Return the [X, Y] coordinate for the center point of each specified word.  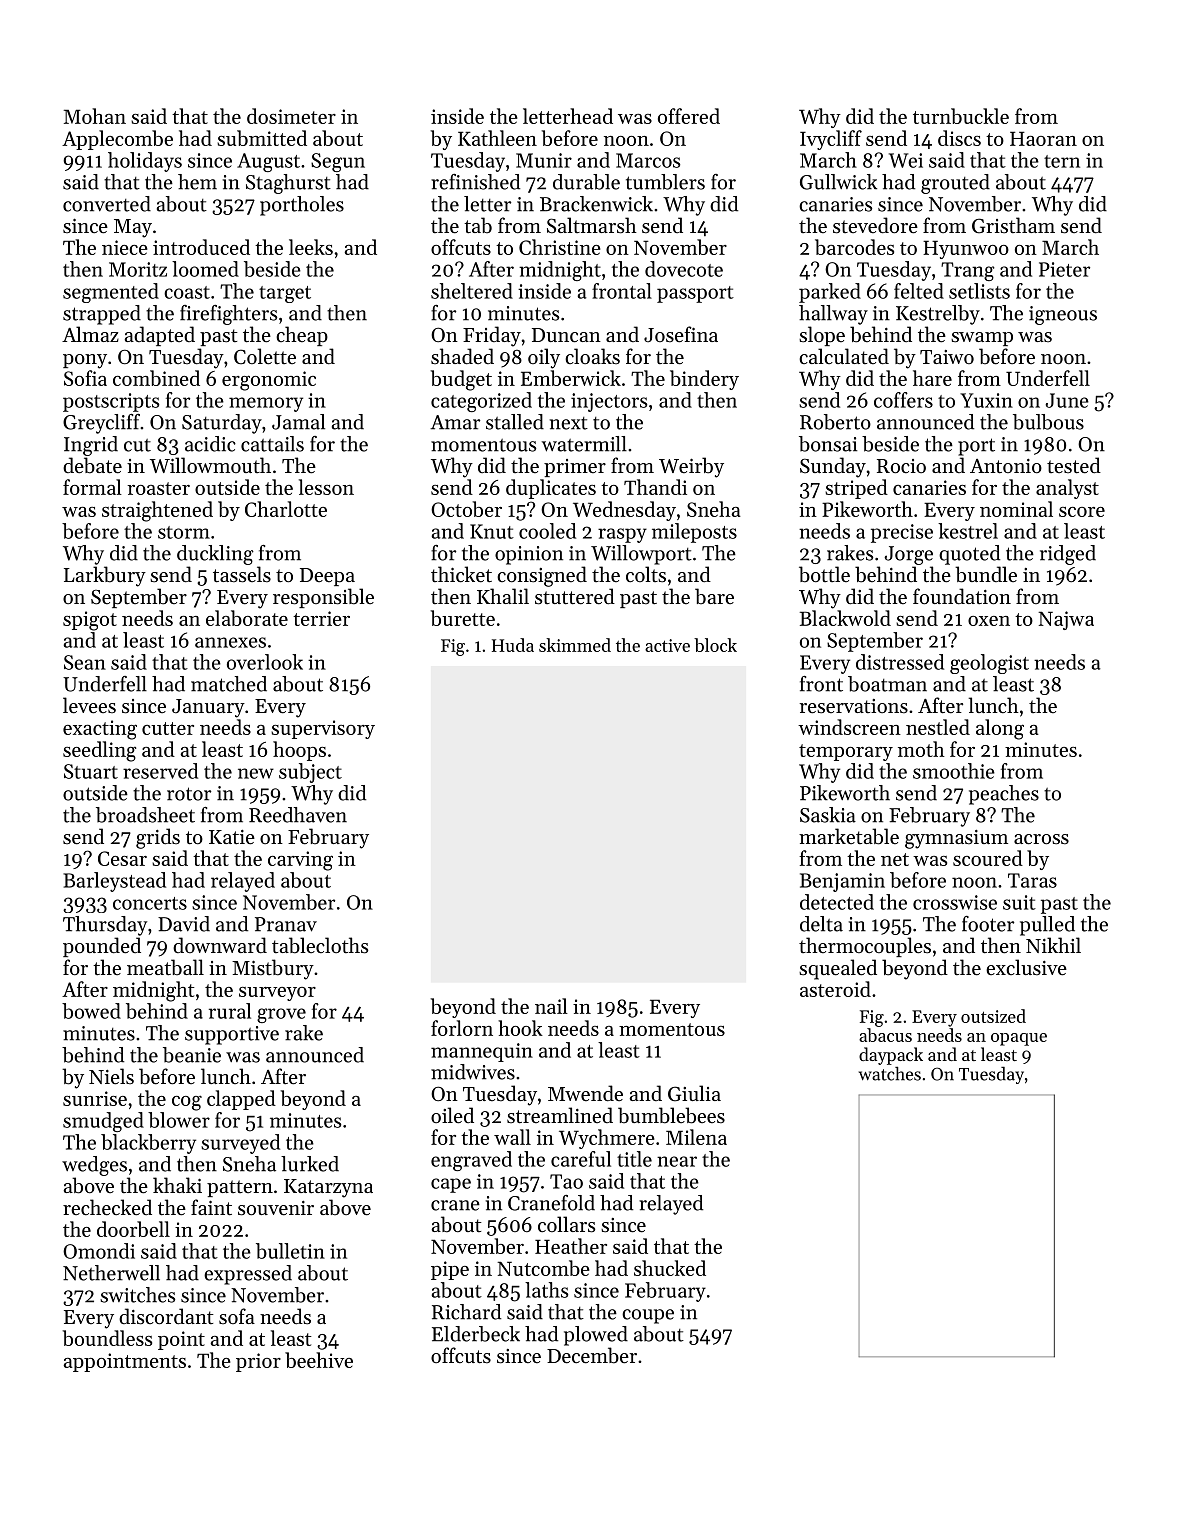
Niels [111, 1076]
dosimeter [291, 116]
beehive [319, 1360]
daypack [891, 1056]
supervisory [323, 729]
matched [229, 684]
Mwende [585, 1093]
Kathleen [497, 138]
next [569, 423]
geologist [989, 664]
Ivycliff [831, 140]
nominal [1016, 509]
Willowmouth [210, 465]
